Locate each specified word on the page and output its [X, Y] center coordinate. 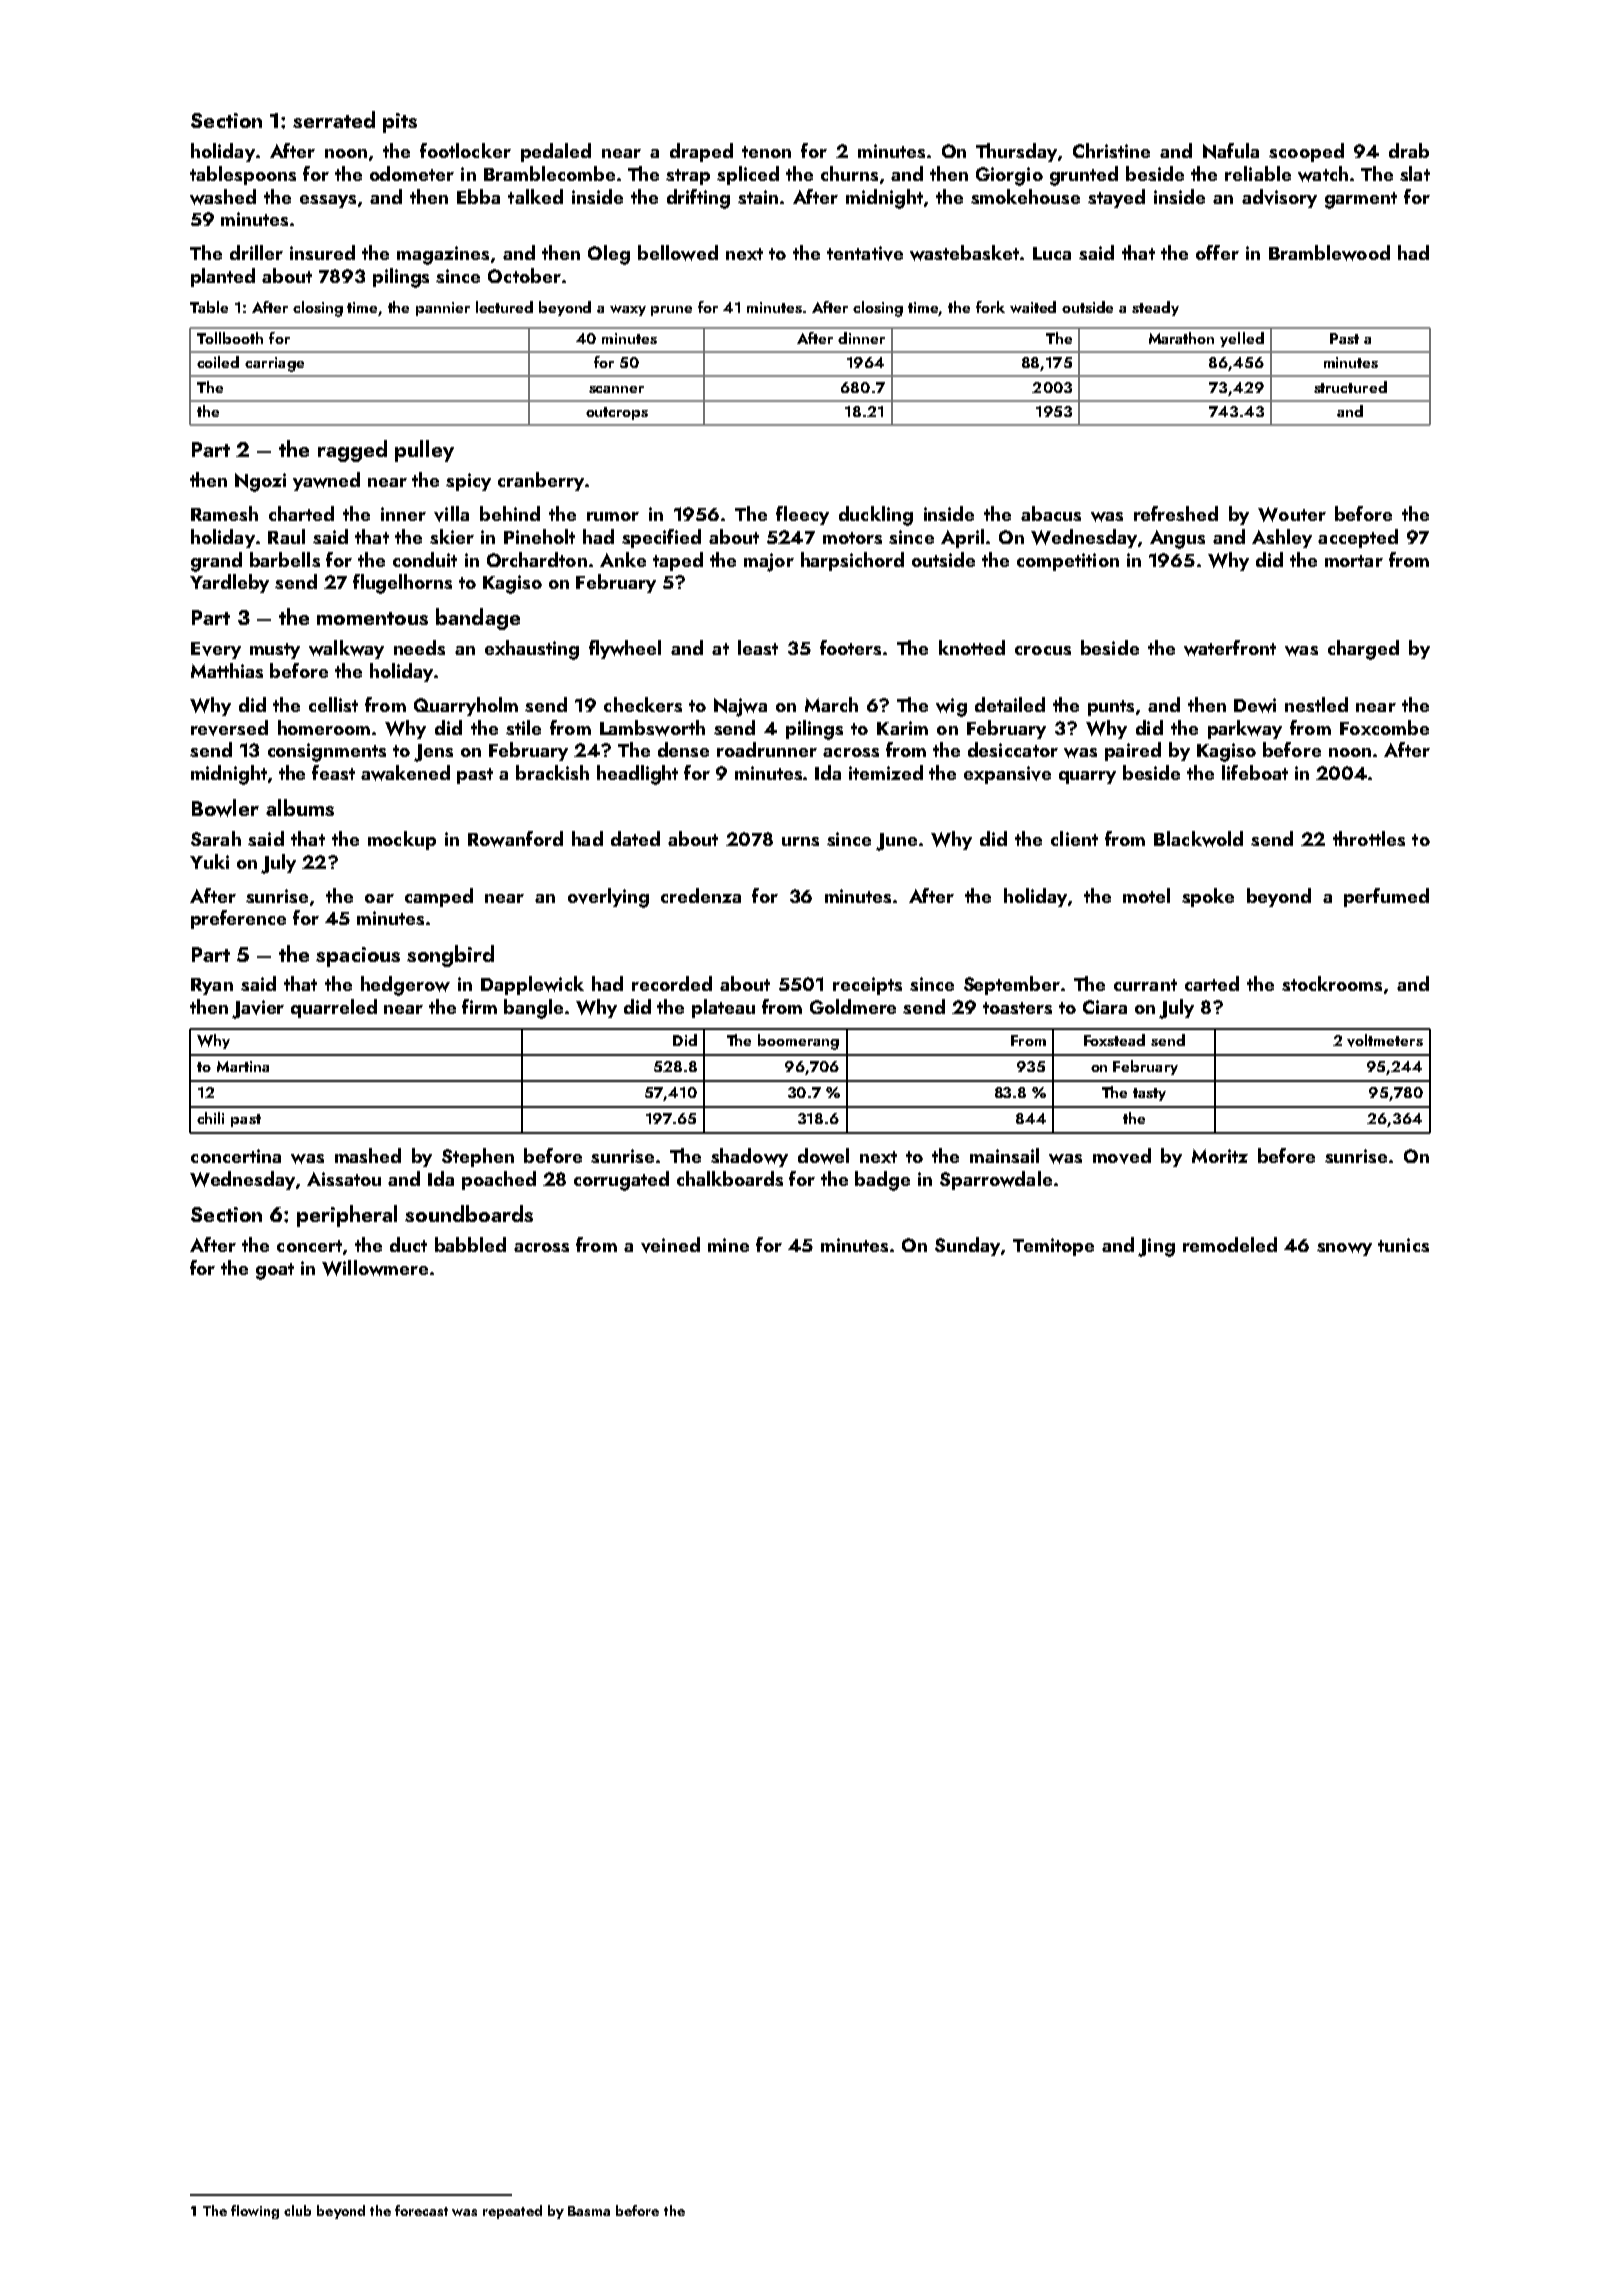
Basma [589, 2211]
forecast [421, 2210]
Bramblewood [1329, 253]
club [297, 2210]
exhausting [532, 650]
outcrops [617, 413]
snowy [1344, 1249]
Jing [1156, 1247]
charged [1363, 650]
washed [223, 197]
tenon [766, 152]
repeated [512, 2212]
